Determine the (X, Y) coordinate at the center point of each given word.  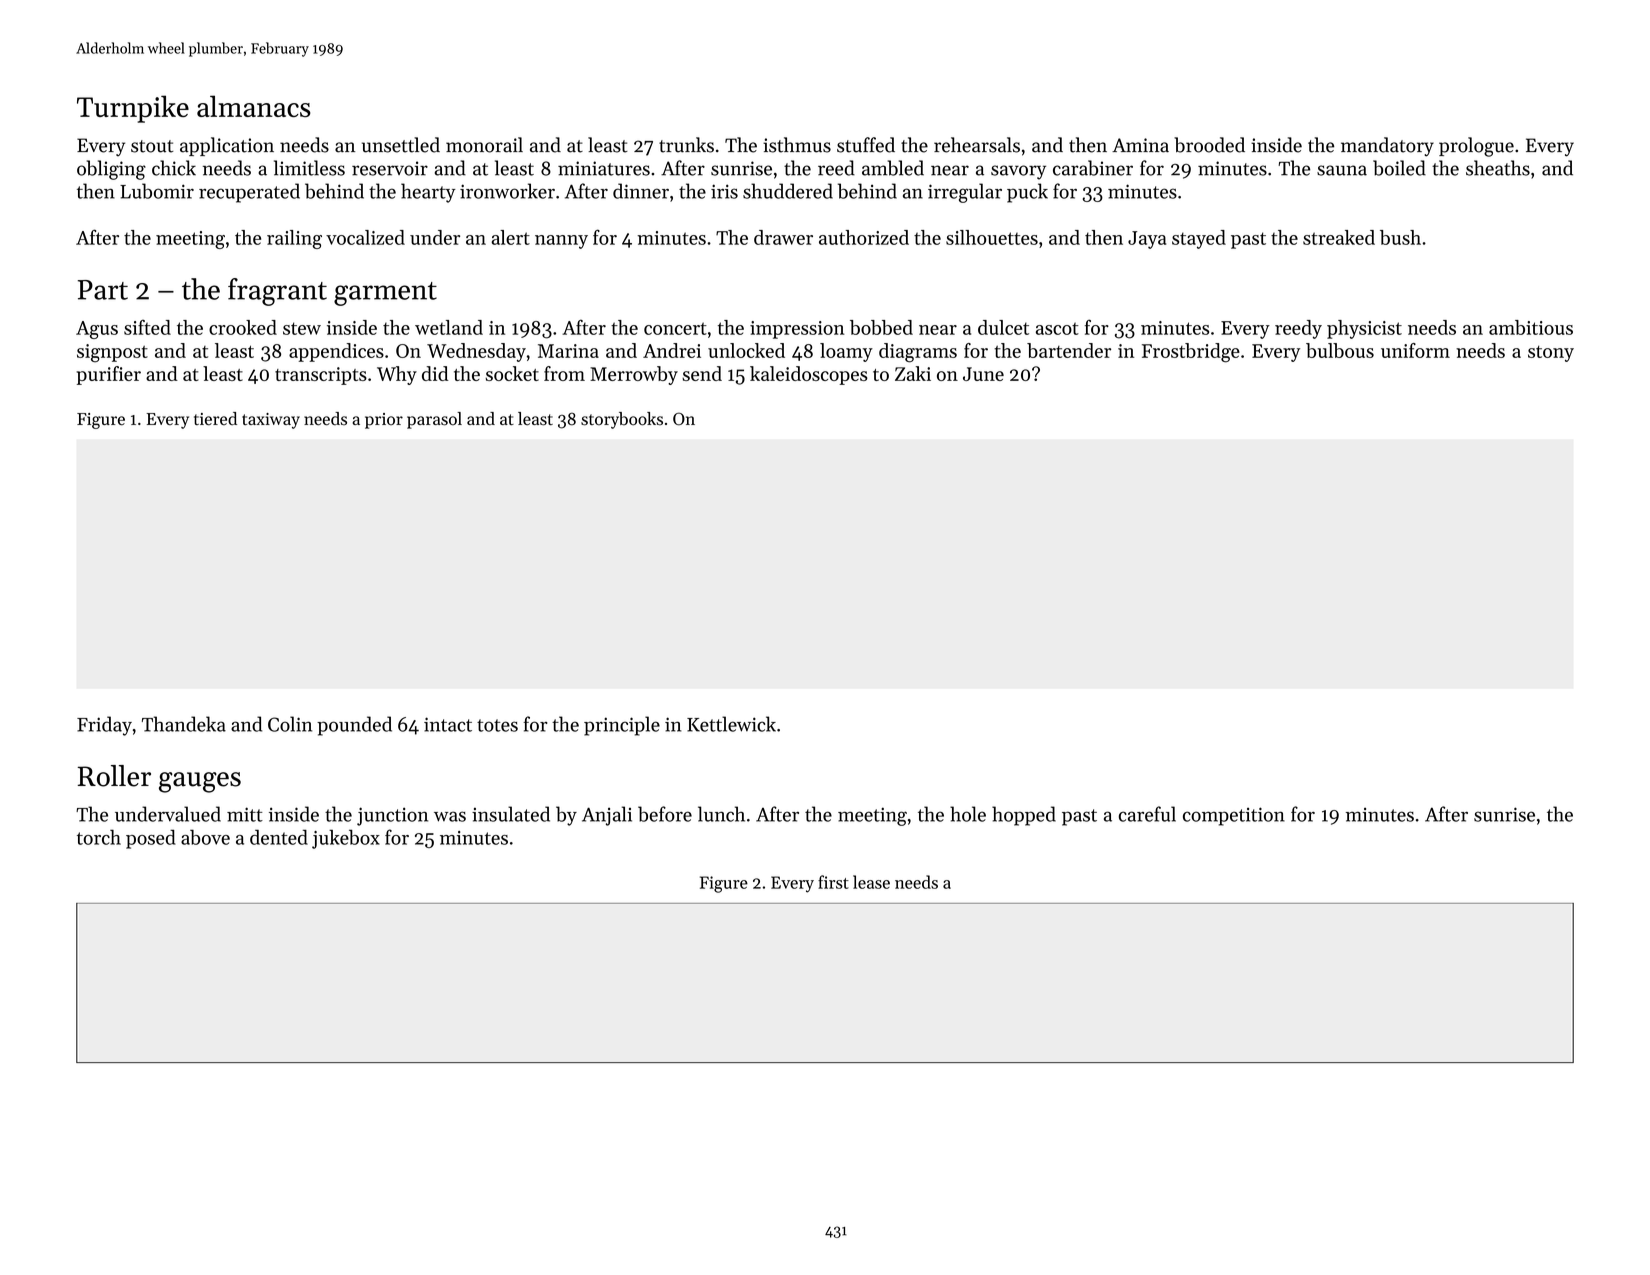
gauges (200, 782)
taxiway (271, 421)
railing (294, 239)
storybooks (622, 420)
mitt (245, 814)
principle (622, 726)
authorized (864, 237)
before (665, 814)
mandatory (1387, 147)
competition (1234, 816)
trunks (686, 145)
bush (1400, 237)
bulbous (1340, 350)
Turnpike (133, 109)
